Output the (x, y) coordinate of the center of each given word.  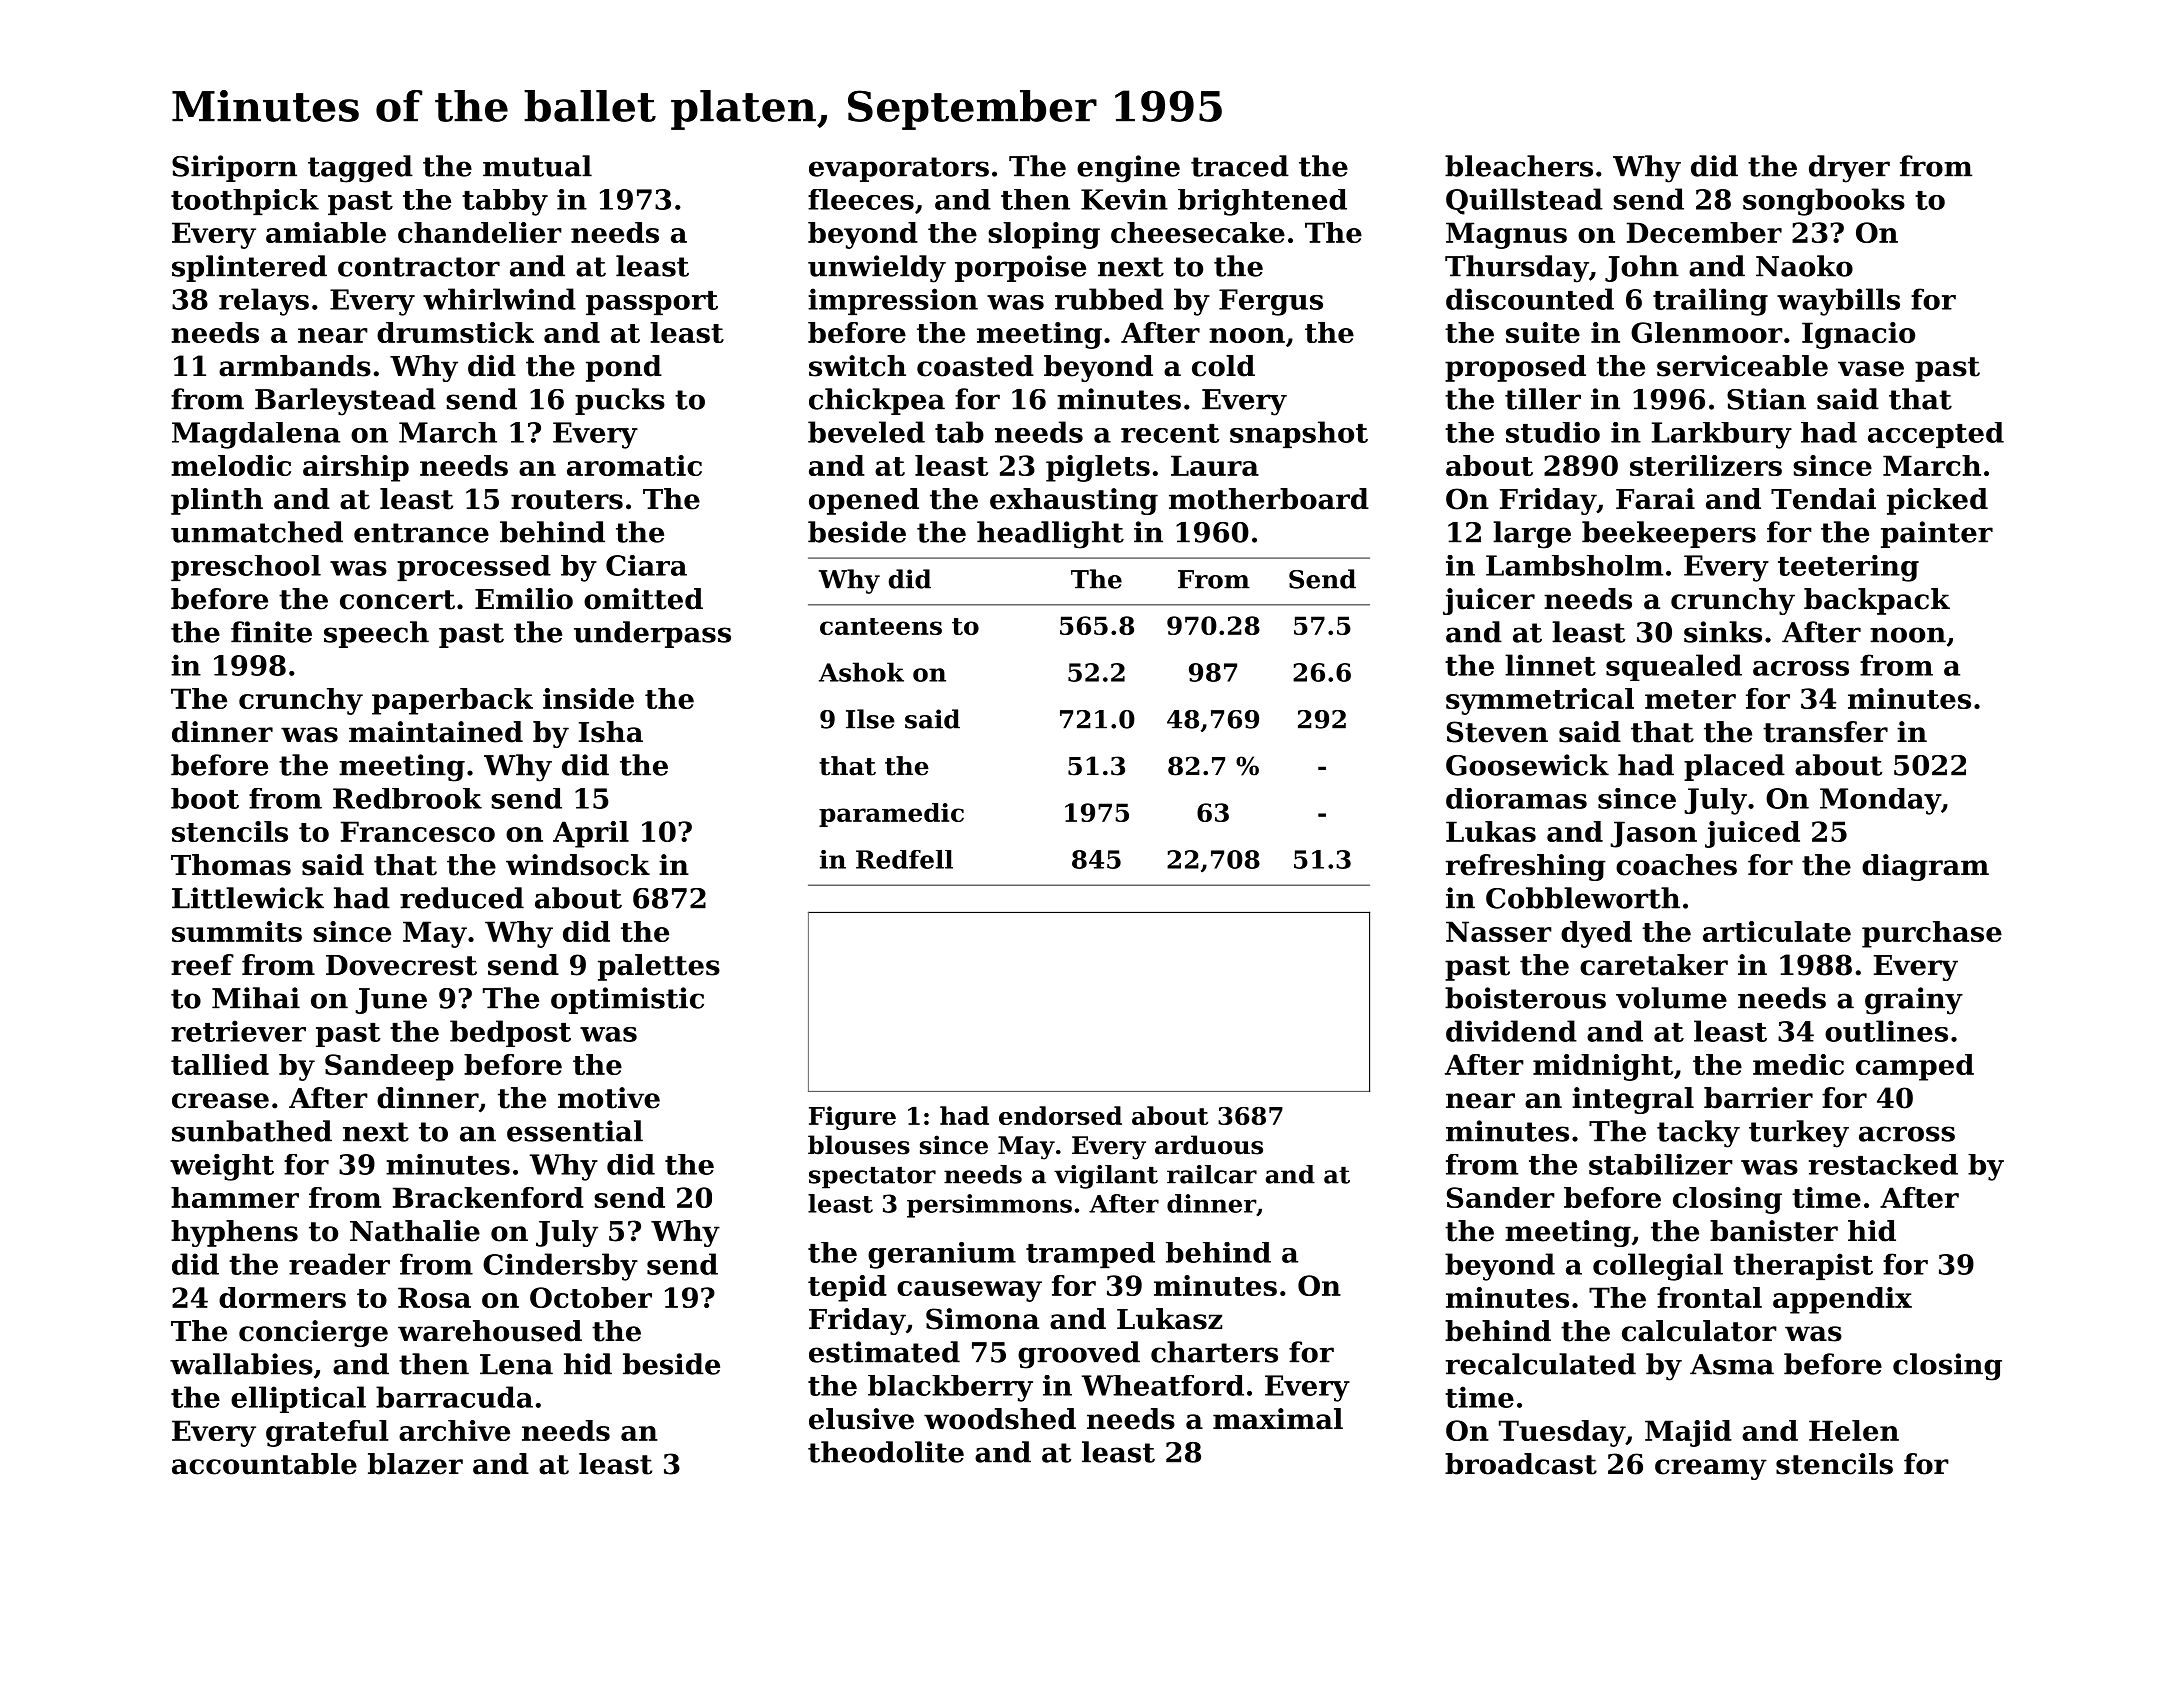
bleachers (1519, 166)
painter (1937, 534)
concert (397, 600)
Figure (852, 1118)
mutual (537, 166)
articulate (1777, 931)
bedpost (510, 1033)
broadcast (1521, 1464)
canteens (881, 626)
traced (1240, 166)
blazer (415, 1464)
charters (1214, 1352)
